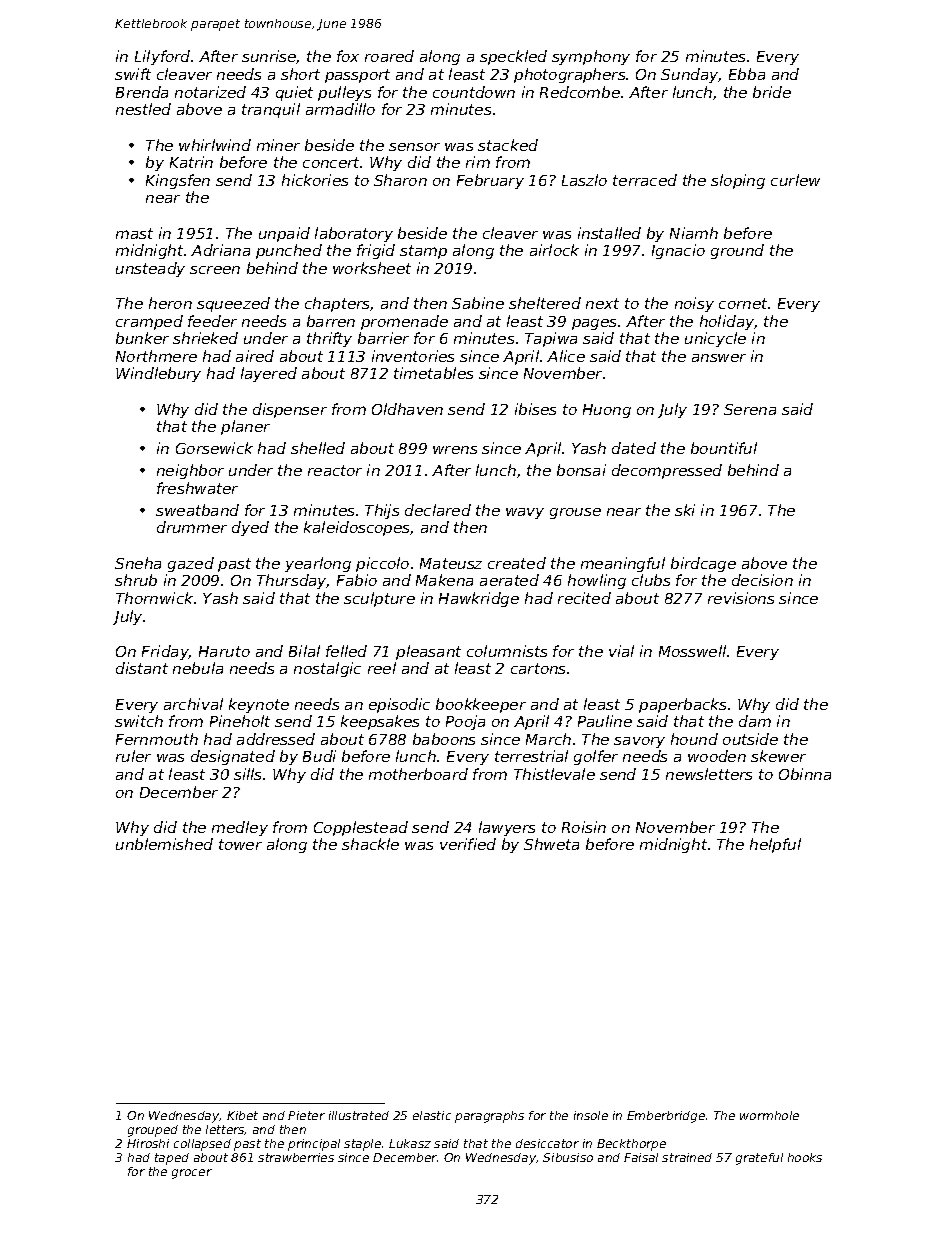  I want to click on Faisal, so click(641, 1157).
